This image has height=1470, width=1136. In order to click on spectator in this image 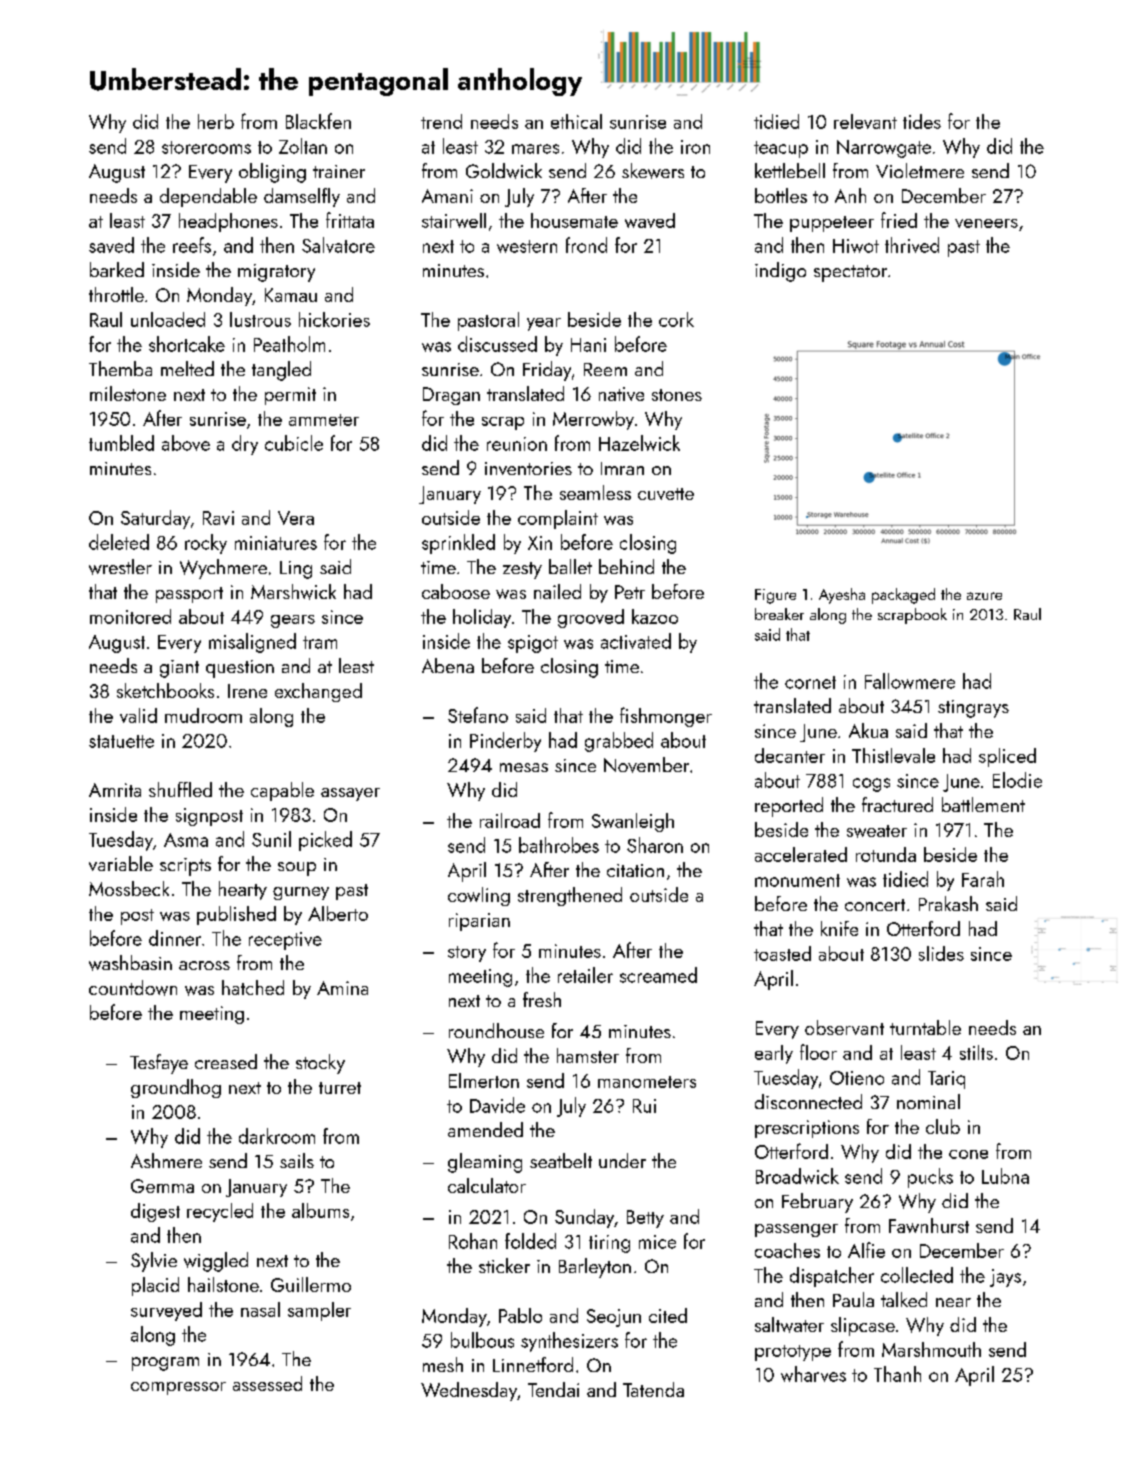, I will do `click(850, 273)`.
